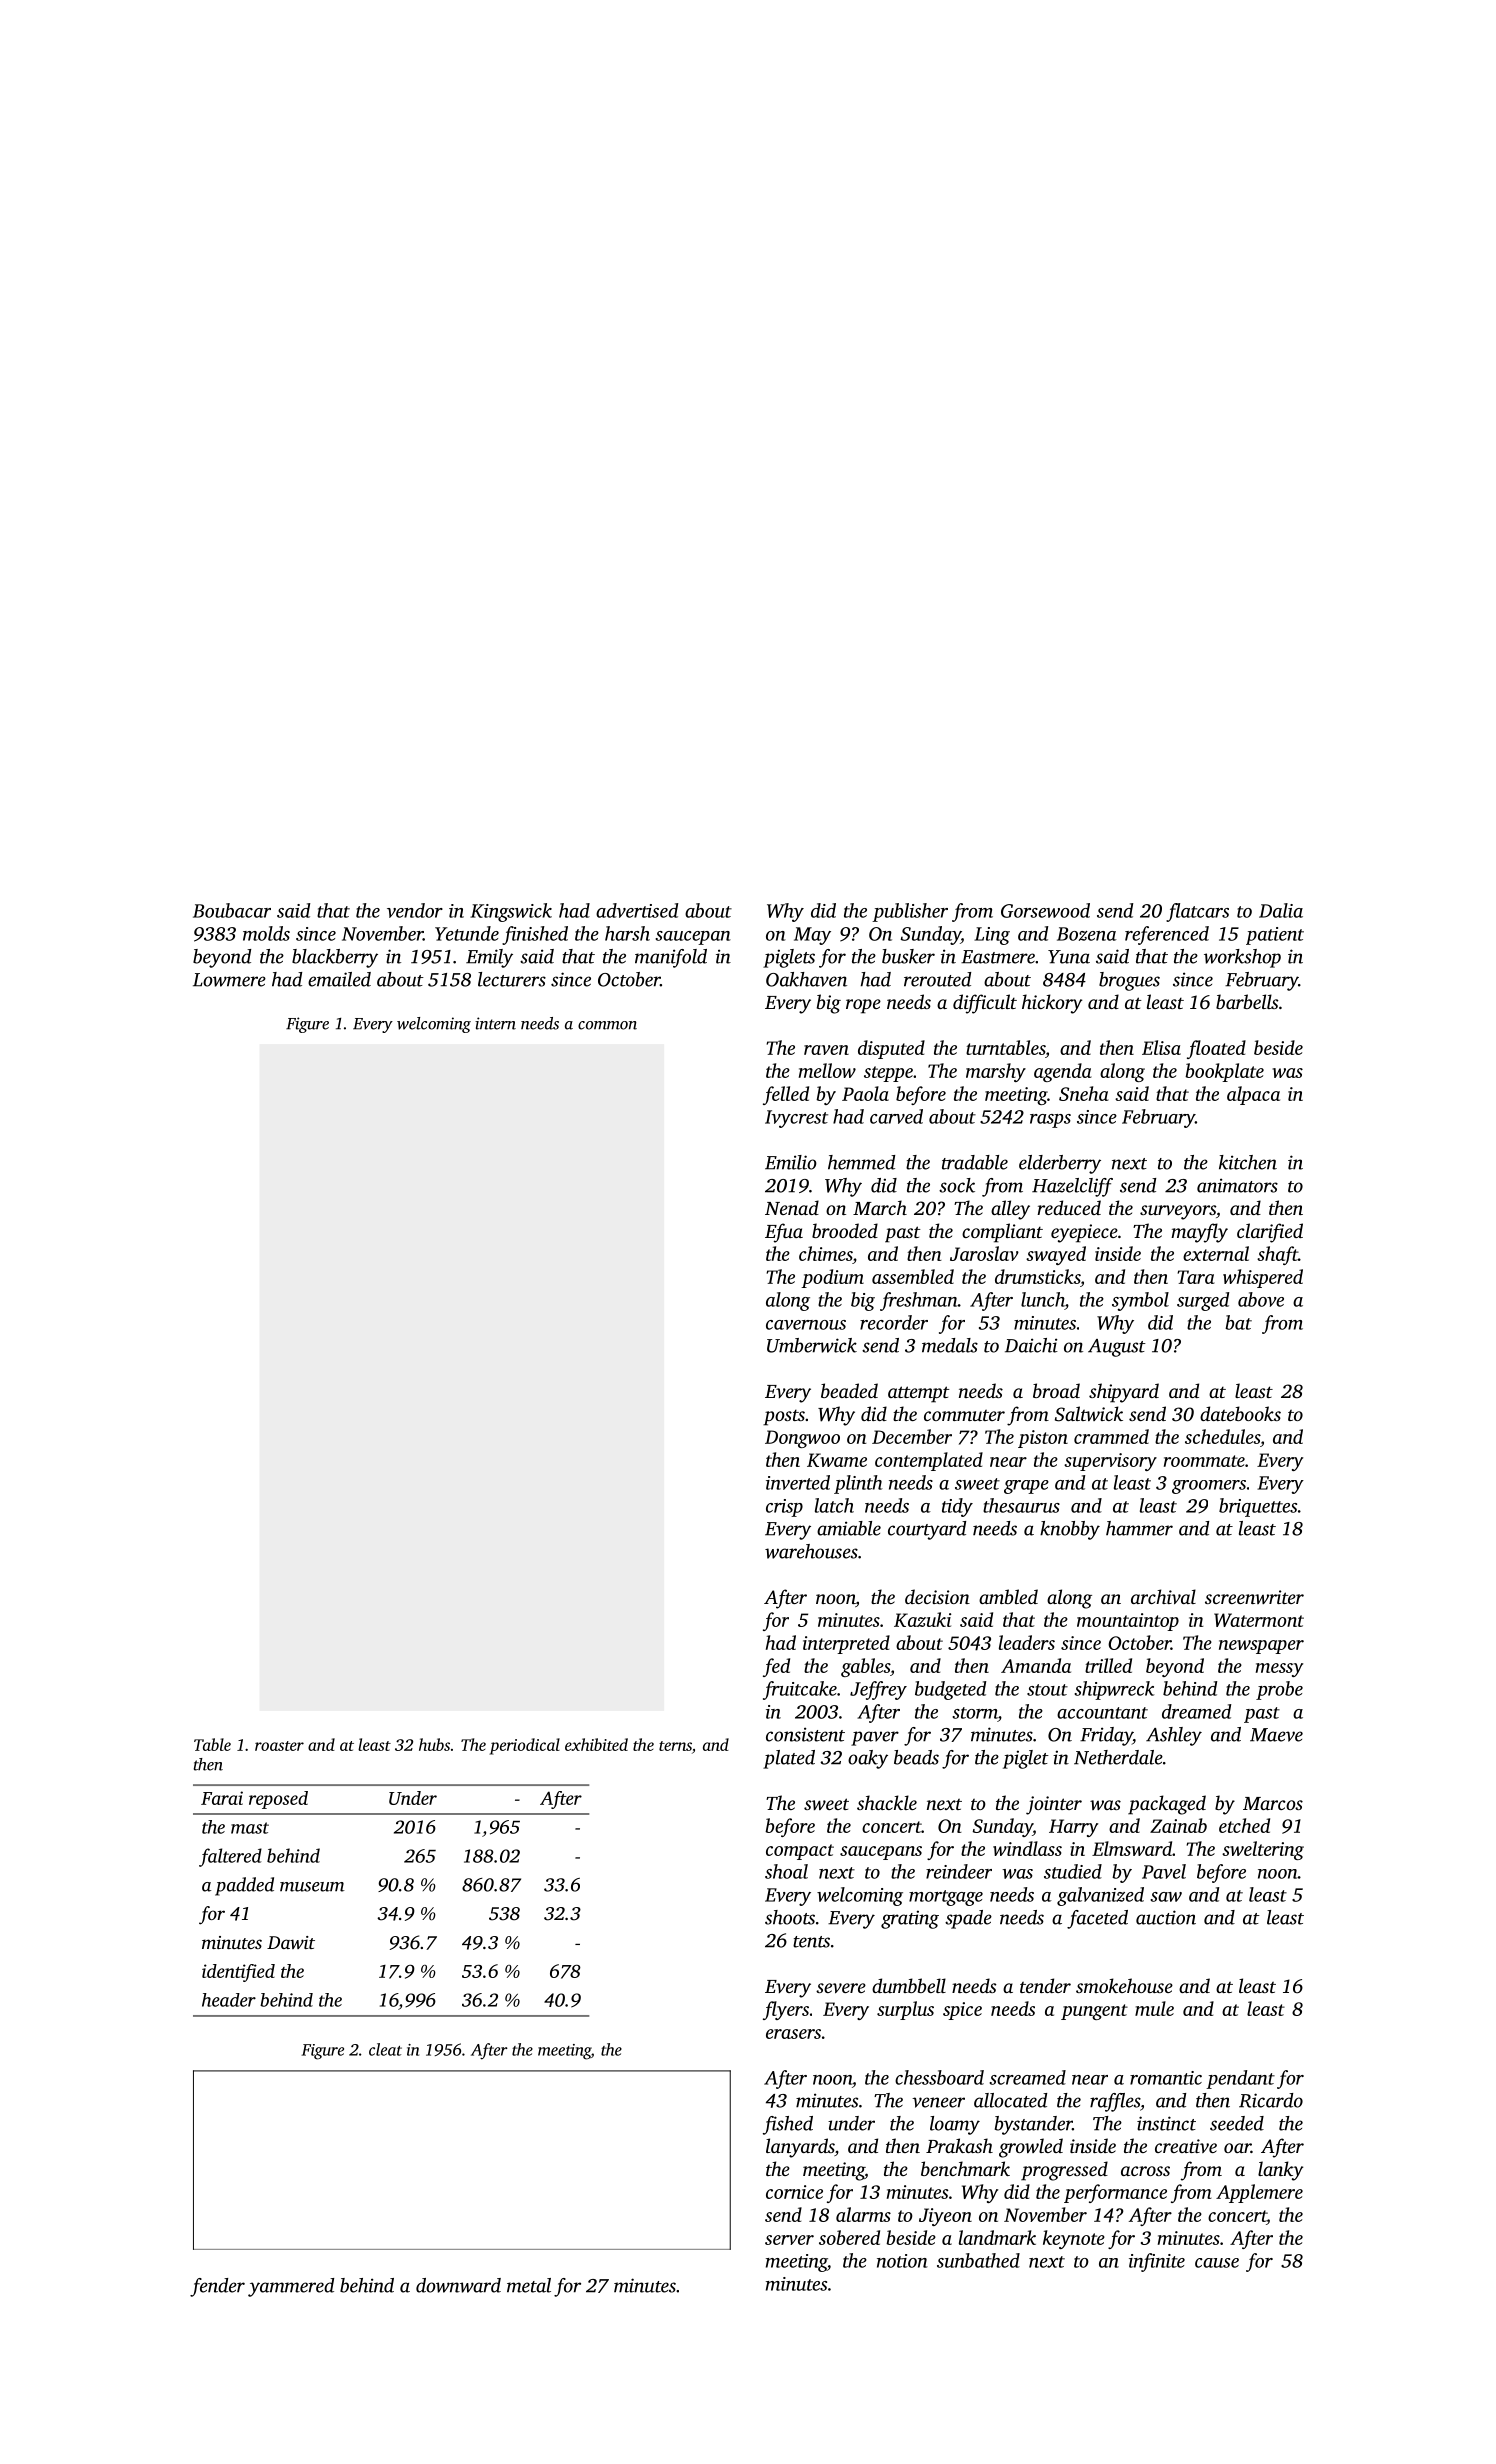 Image resolution: width=1496 pixels, height=2464 pixels. I want to click on sunbathed, so click(978, 2260).
